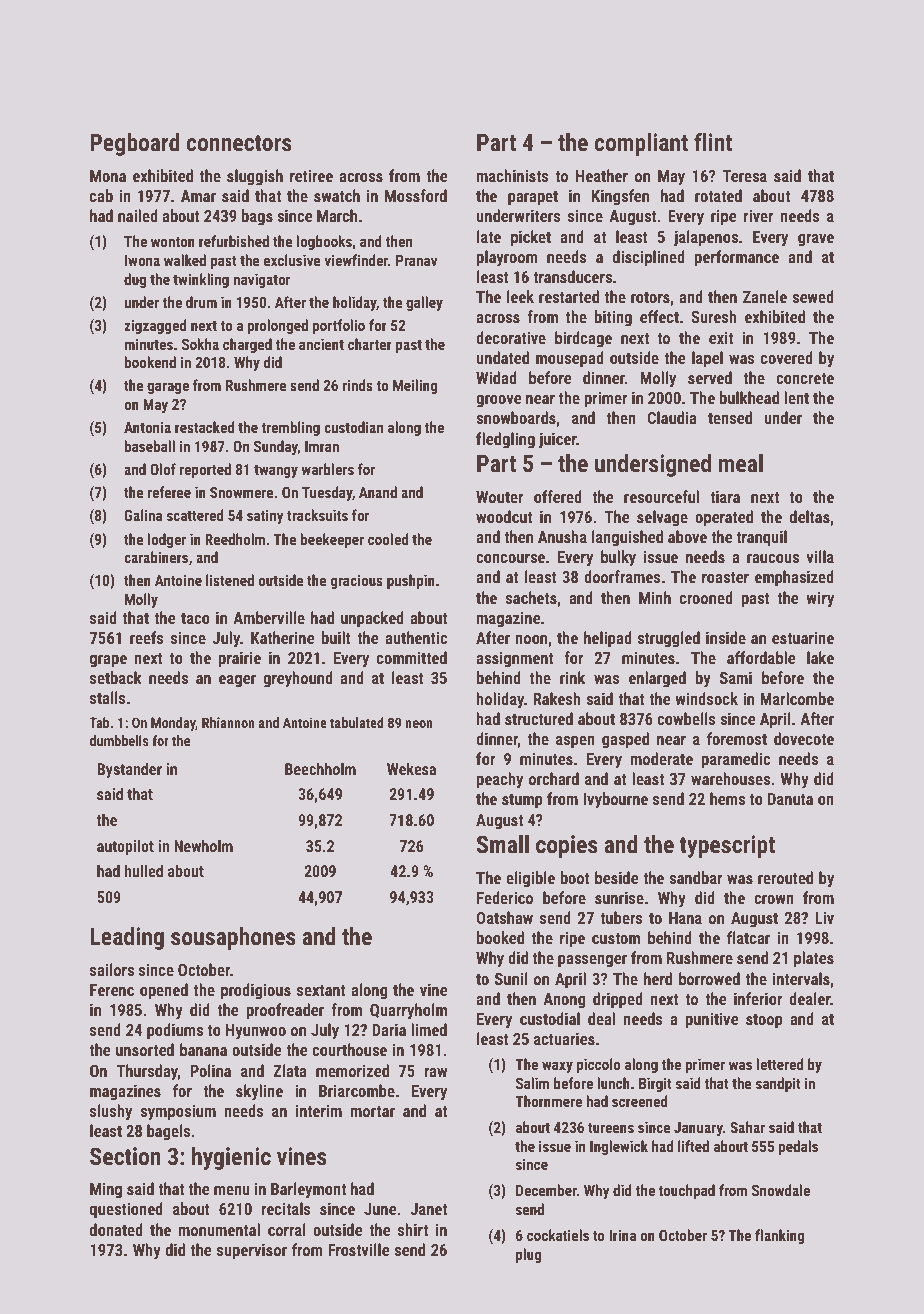 This document has width=924, height=1314. What do you see at coordinates (116, 1229) in the document?
I see `donated` at bounding box center [116, 1229].
